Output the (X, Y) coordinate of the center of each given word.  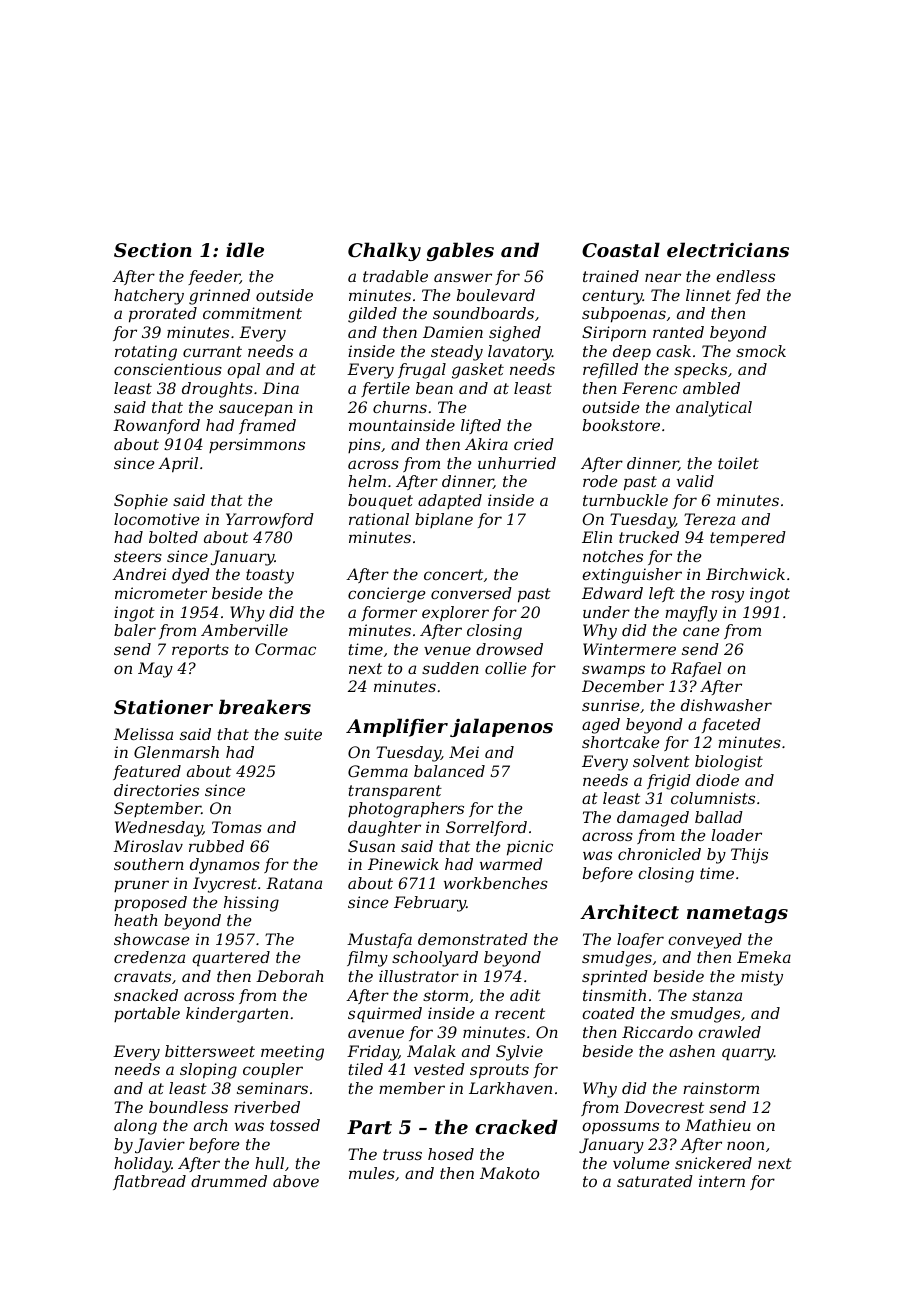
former (389, 613)
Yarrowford (270, 520)
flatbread (149, 1182)
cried (534, 444)
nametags (737, 914)
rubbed (216, 846)
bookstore (621, 425)
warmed (511, 864)
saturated (655, 1181)
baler (135, 630)
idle (245, 249)
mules (372, 1173)
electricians (728, 249)
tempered (748, 539)
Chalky (384, 251)
